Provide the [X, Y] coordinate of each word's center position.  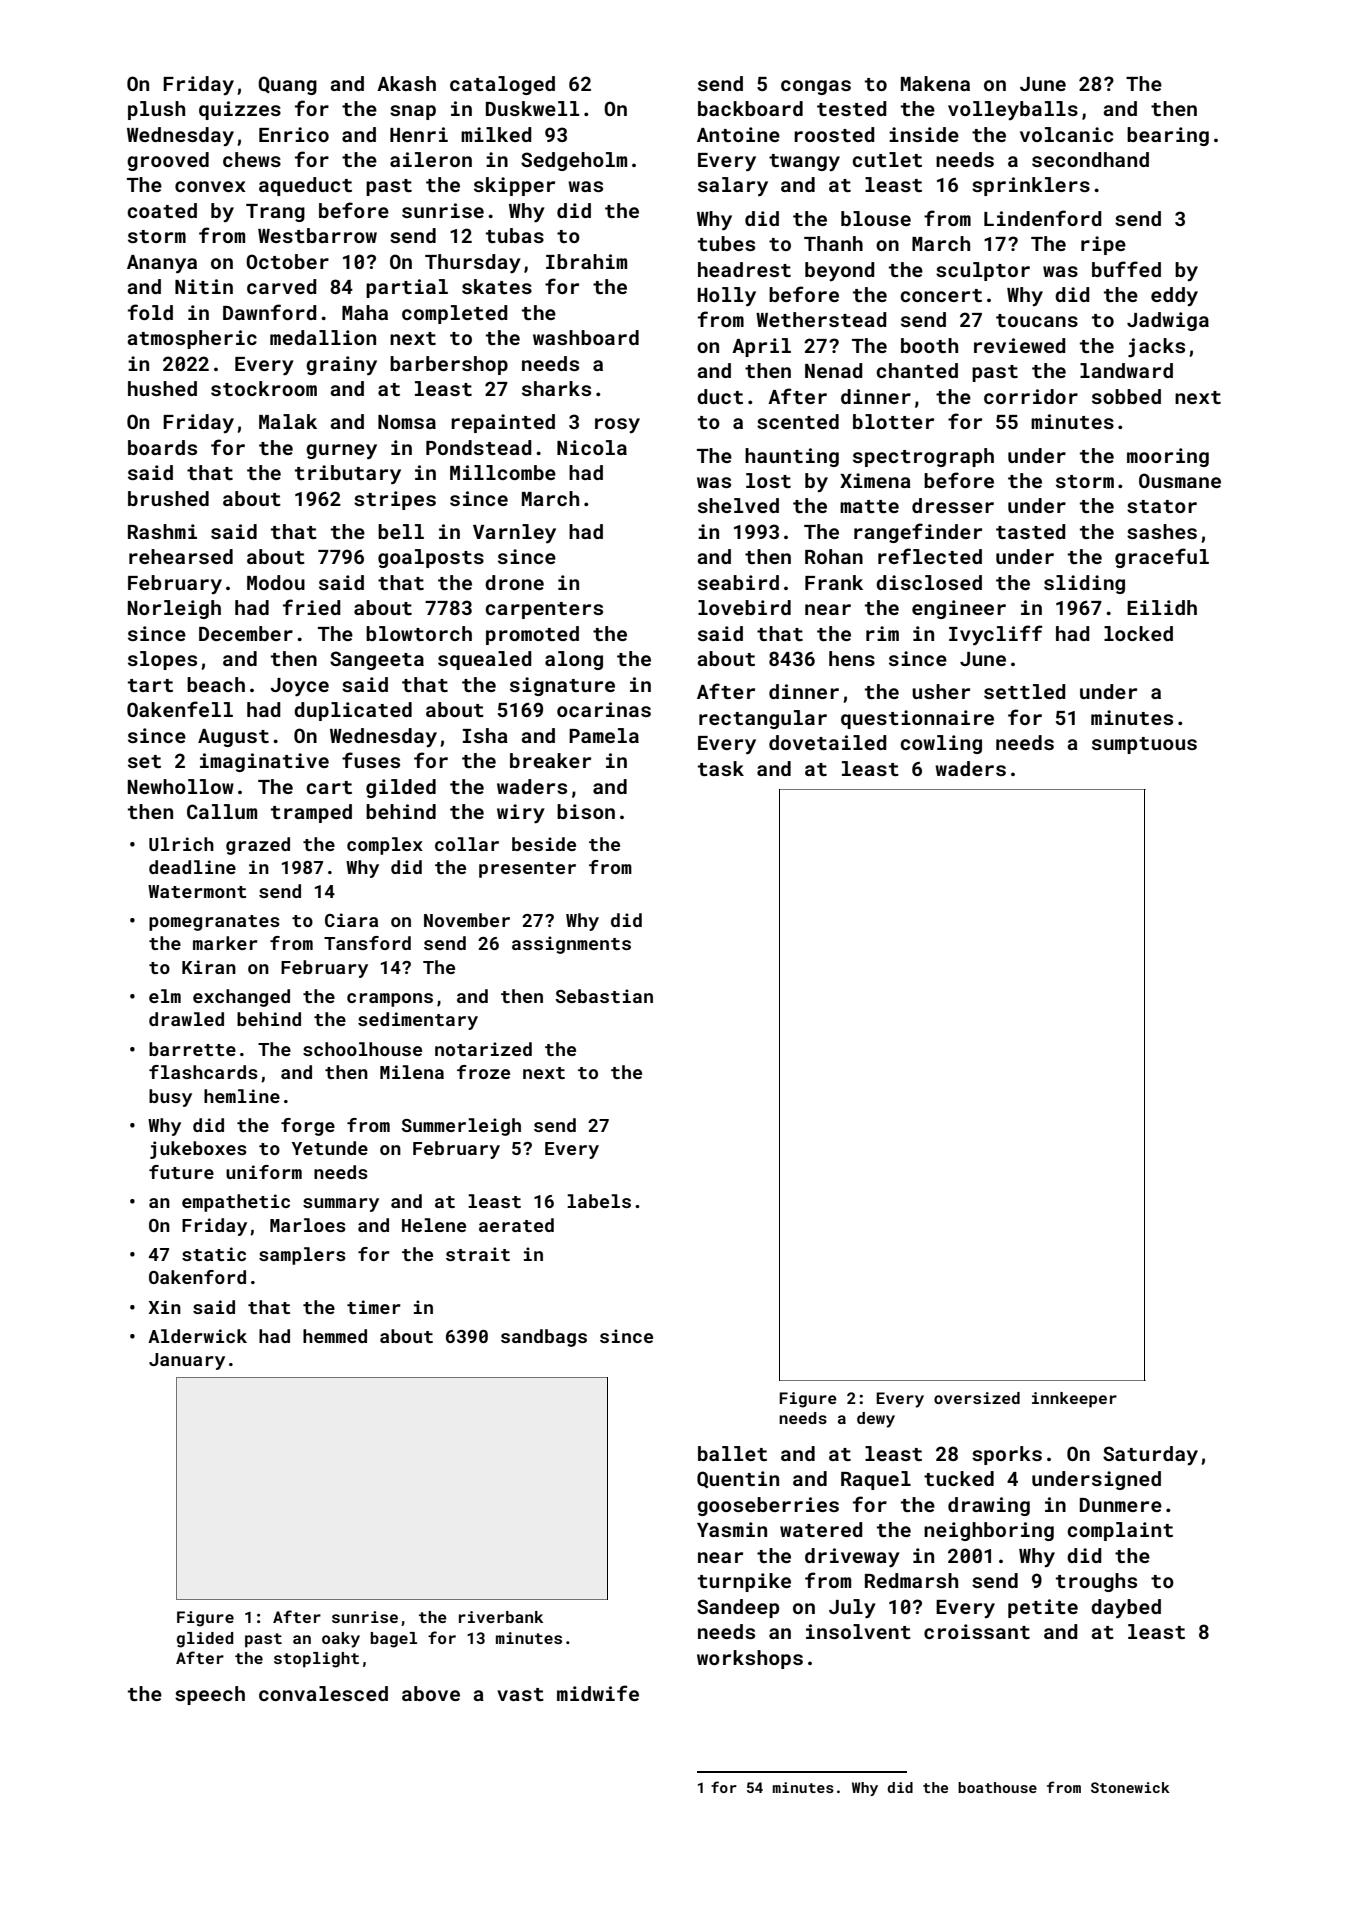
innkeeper [1074, 1400]
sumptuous [1144, 745]
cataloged [502, 85]
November [467, 920]
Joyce [299, 687]
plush [156, 110]
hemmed [335, 1336]
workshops [750, 1659]
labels [599, 1201]
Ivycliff [996, 635]
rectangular [763, 719]
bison [586, 811]
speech [210, 1695]
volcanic [1066, 134]
